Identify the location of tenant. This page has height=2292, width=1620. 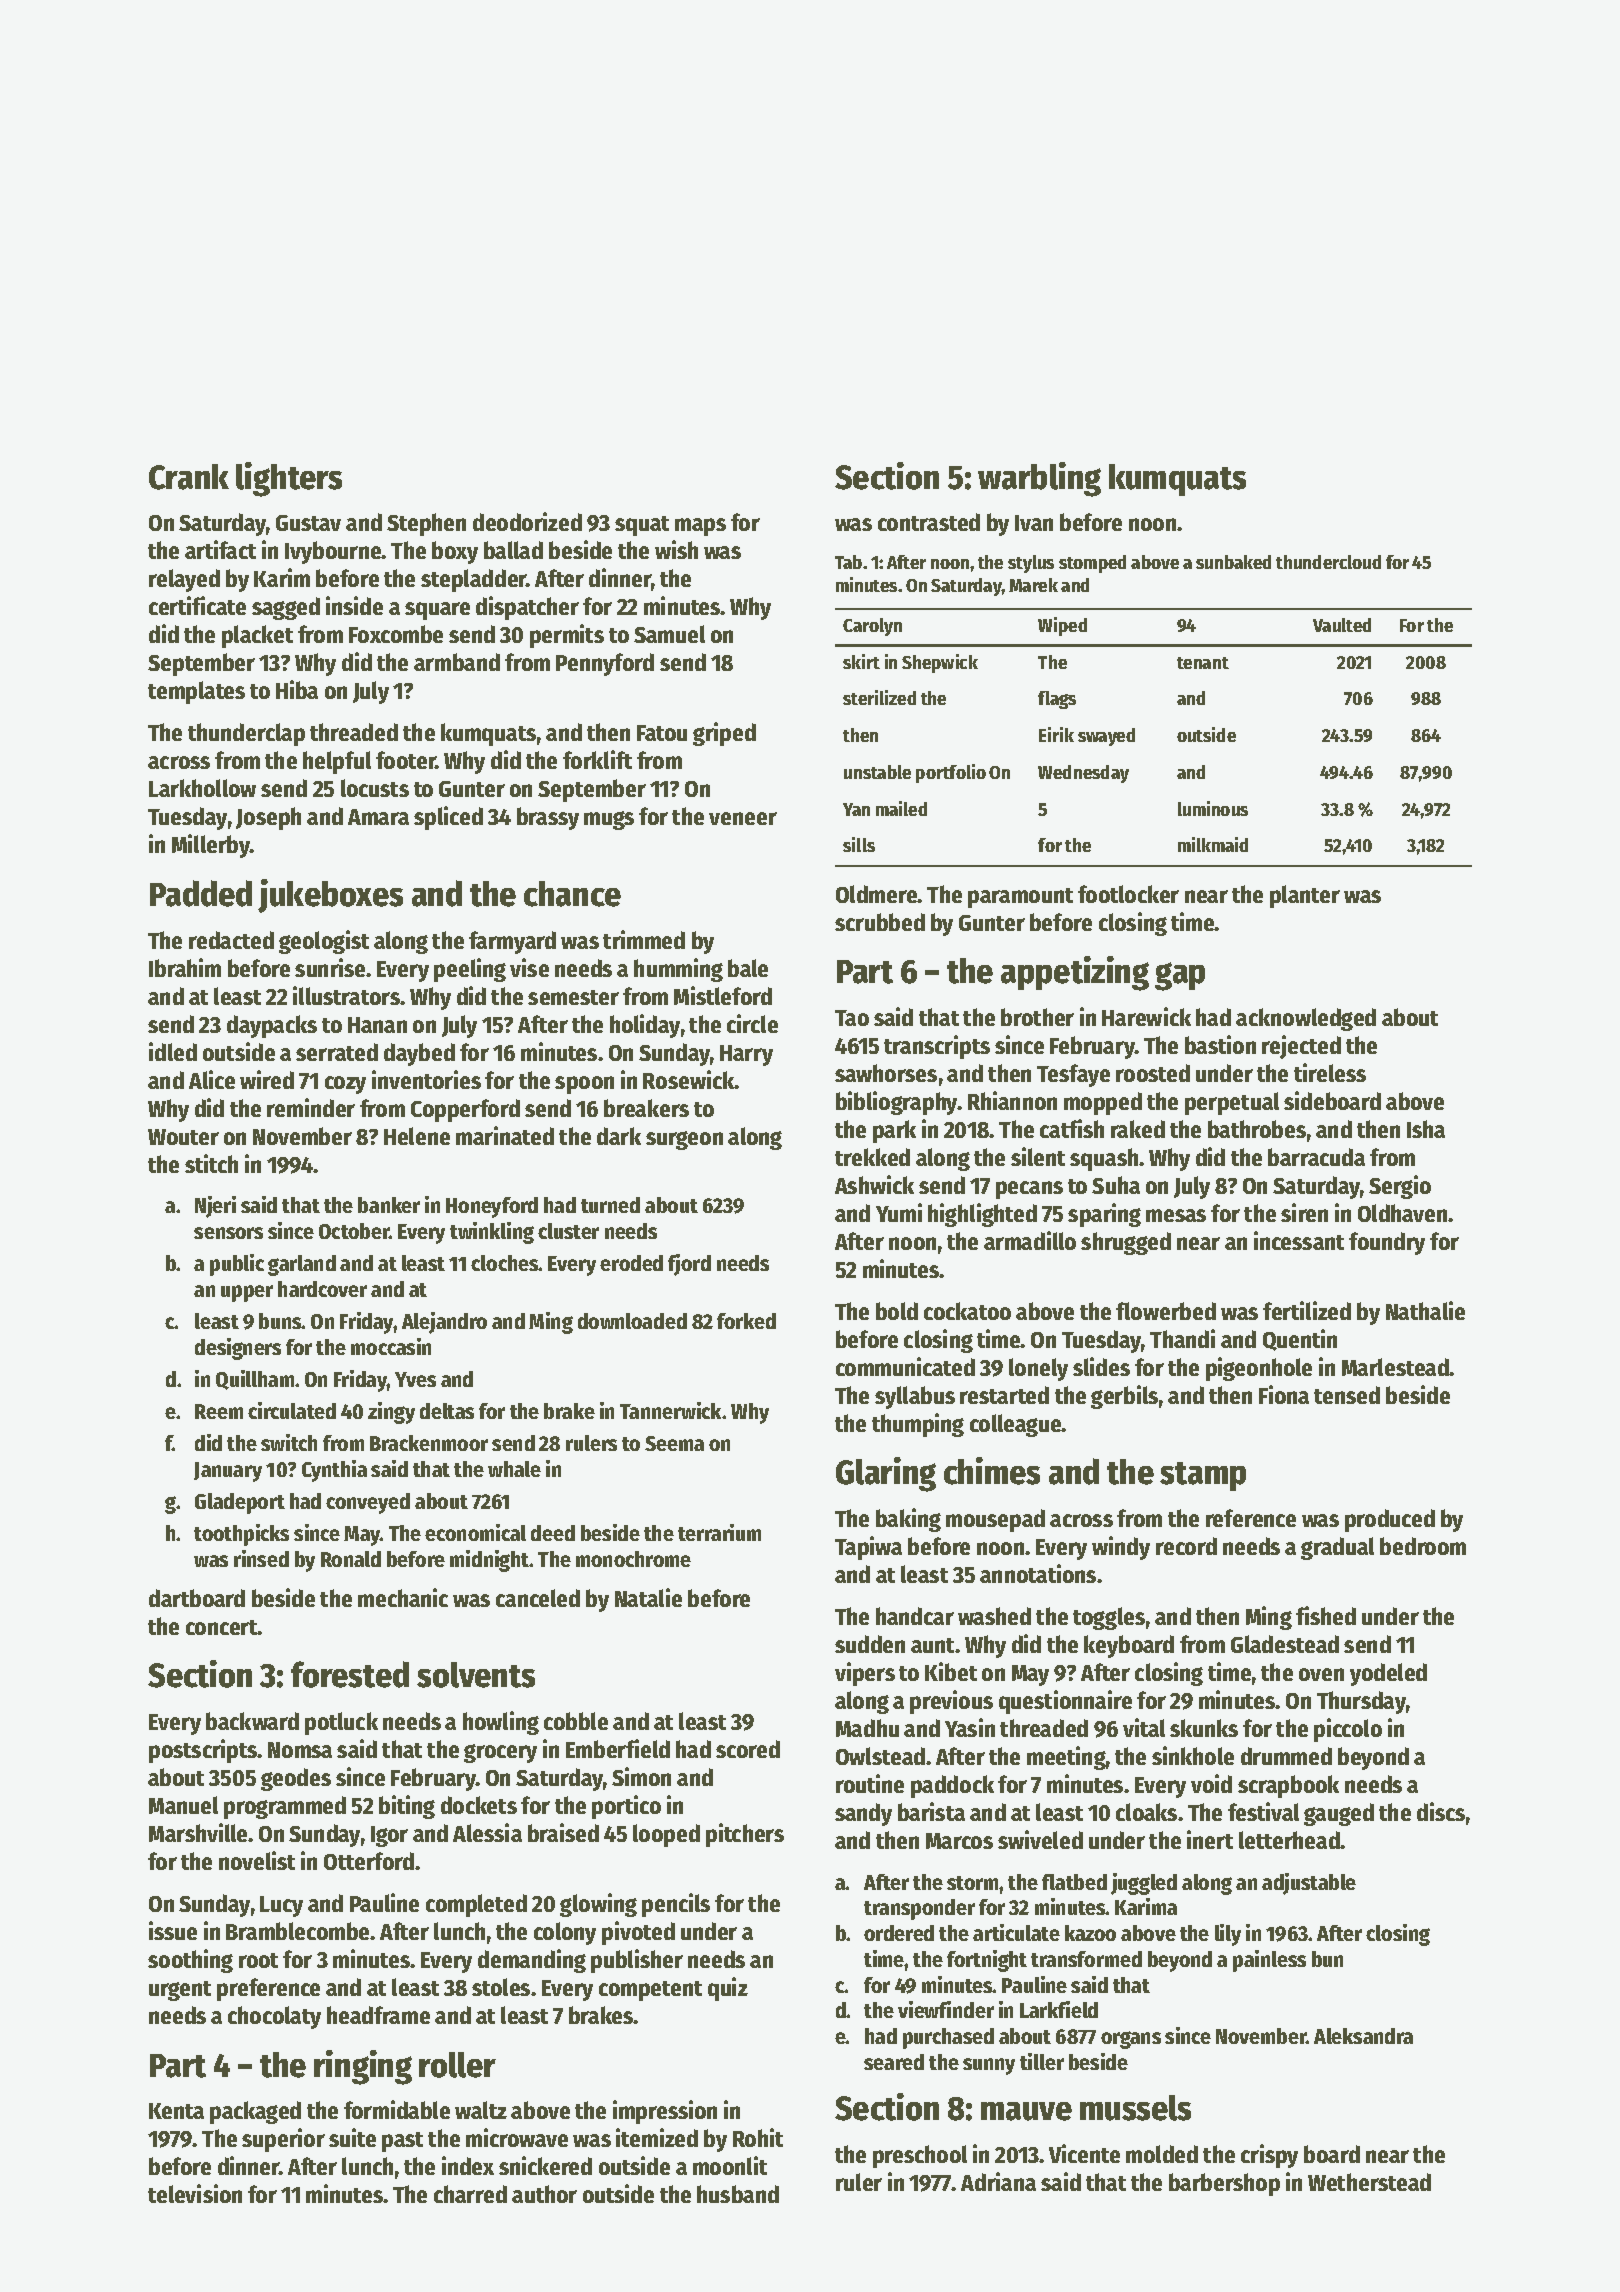
(1203, 663).
